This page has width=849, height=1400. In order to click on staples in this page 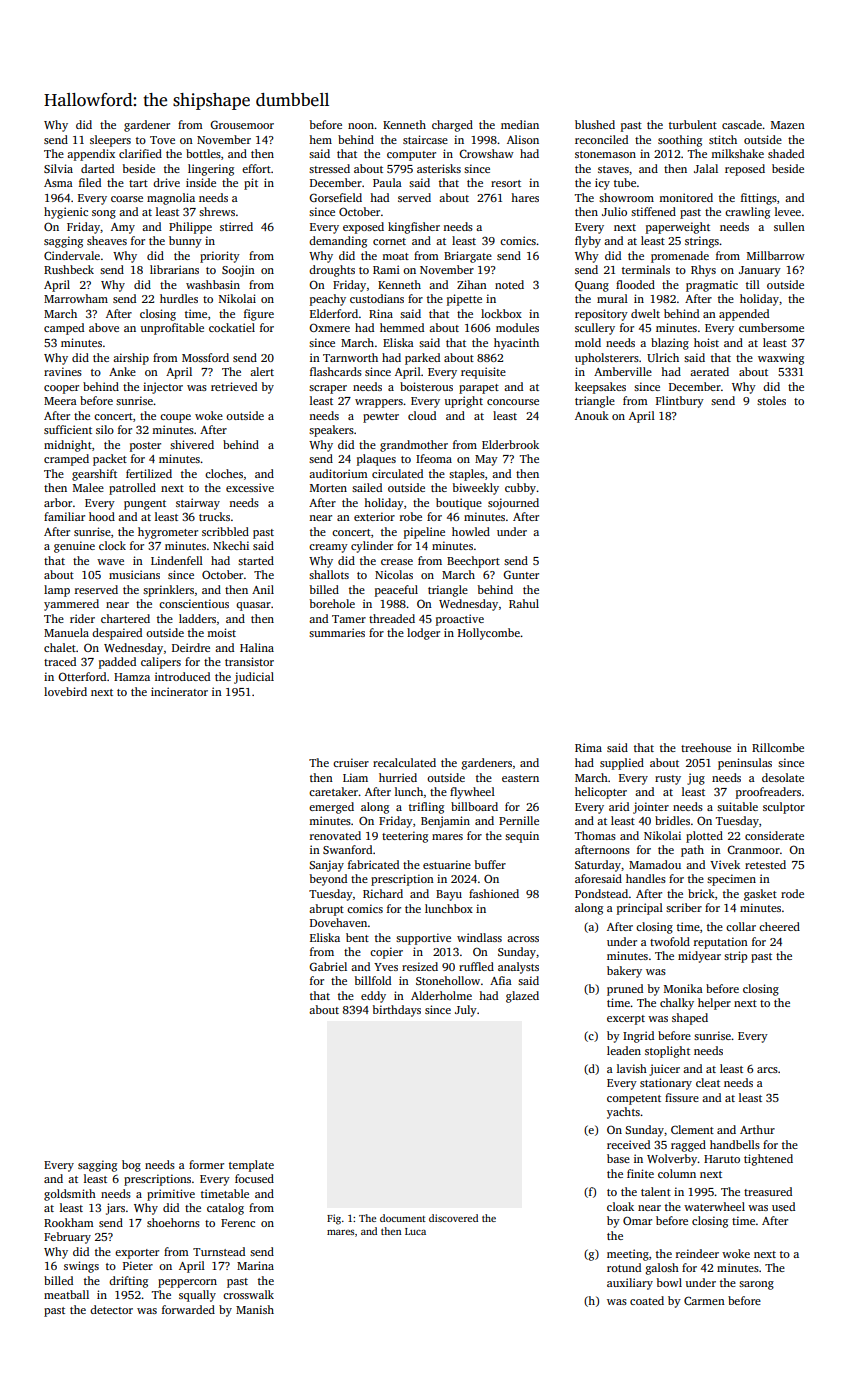, I will do `click(467, 475)`.
